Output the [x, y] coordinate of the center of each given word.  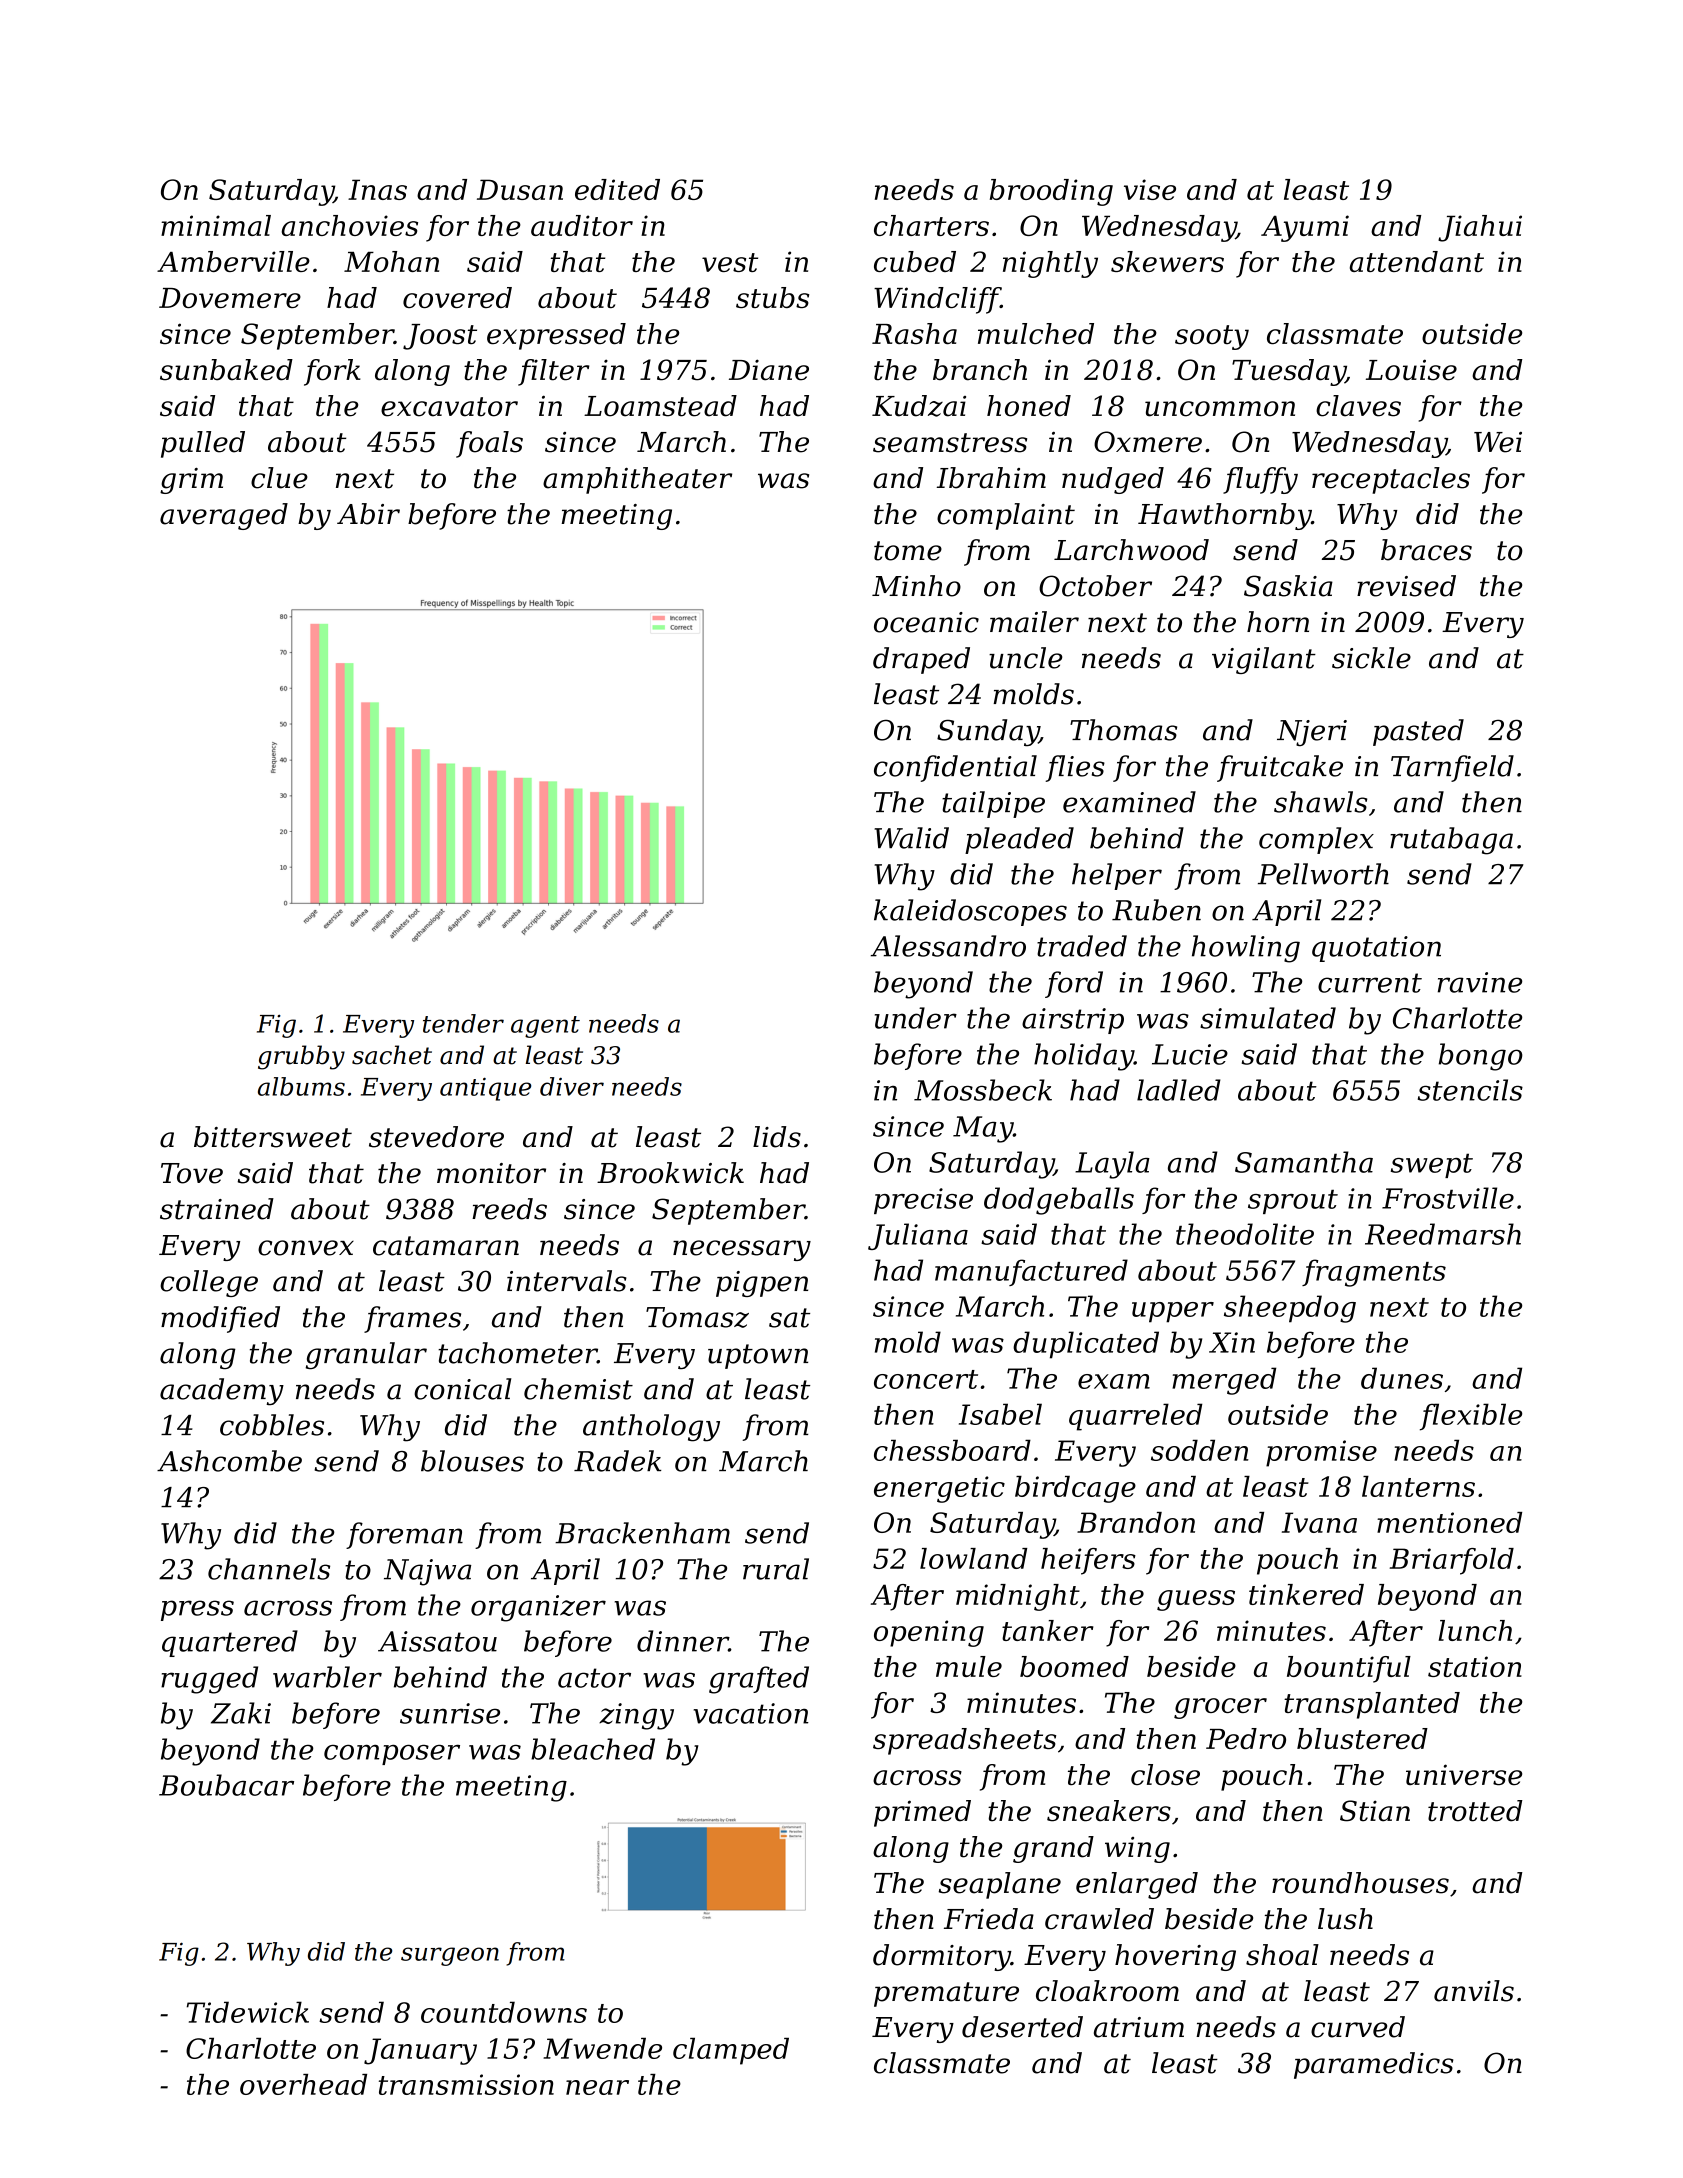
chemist [578, 1389]
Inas [377, 189]
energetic [939, 1489]
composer [392, 1755]
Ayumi [1305, 228]
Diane [769, 370]
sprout [1293, 1202]
